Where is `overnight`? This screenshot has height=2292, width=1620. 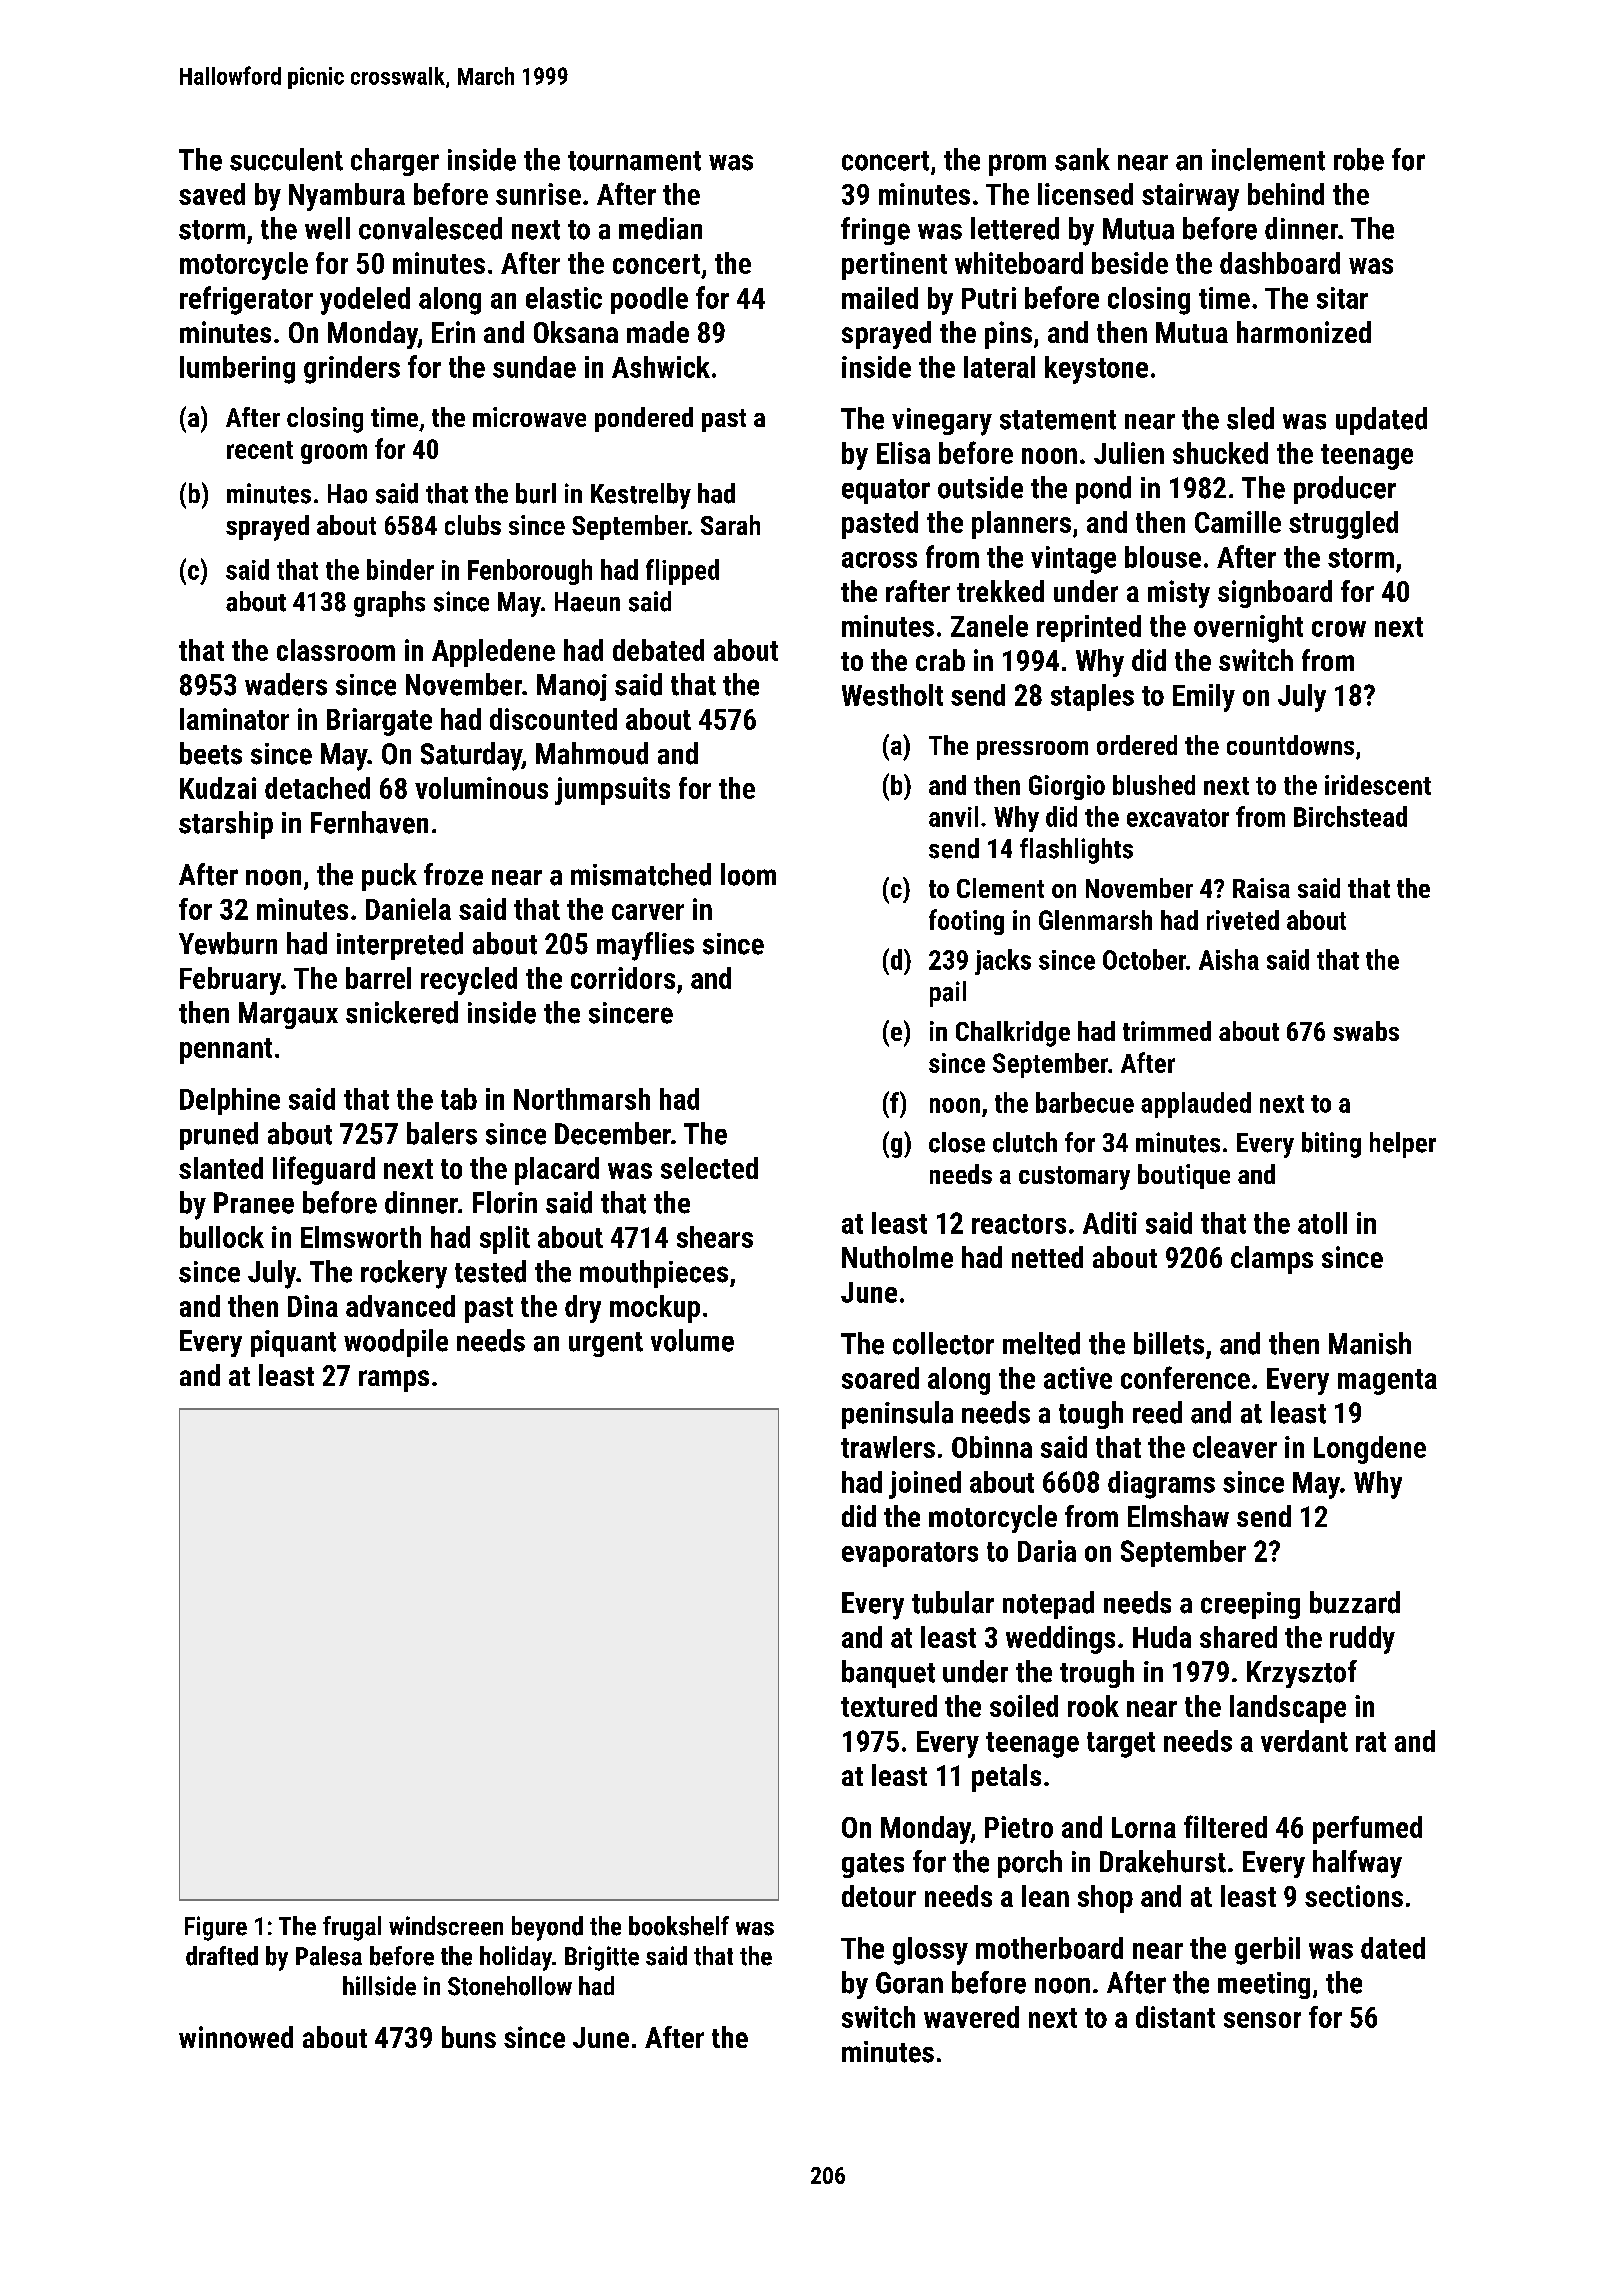
overnight is located at coordinates (1248, 629).
